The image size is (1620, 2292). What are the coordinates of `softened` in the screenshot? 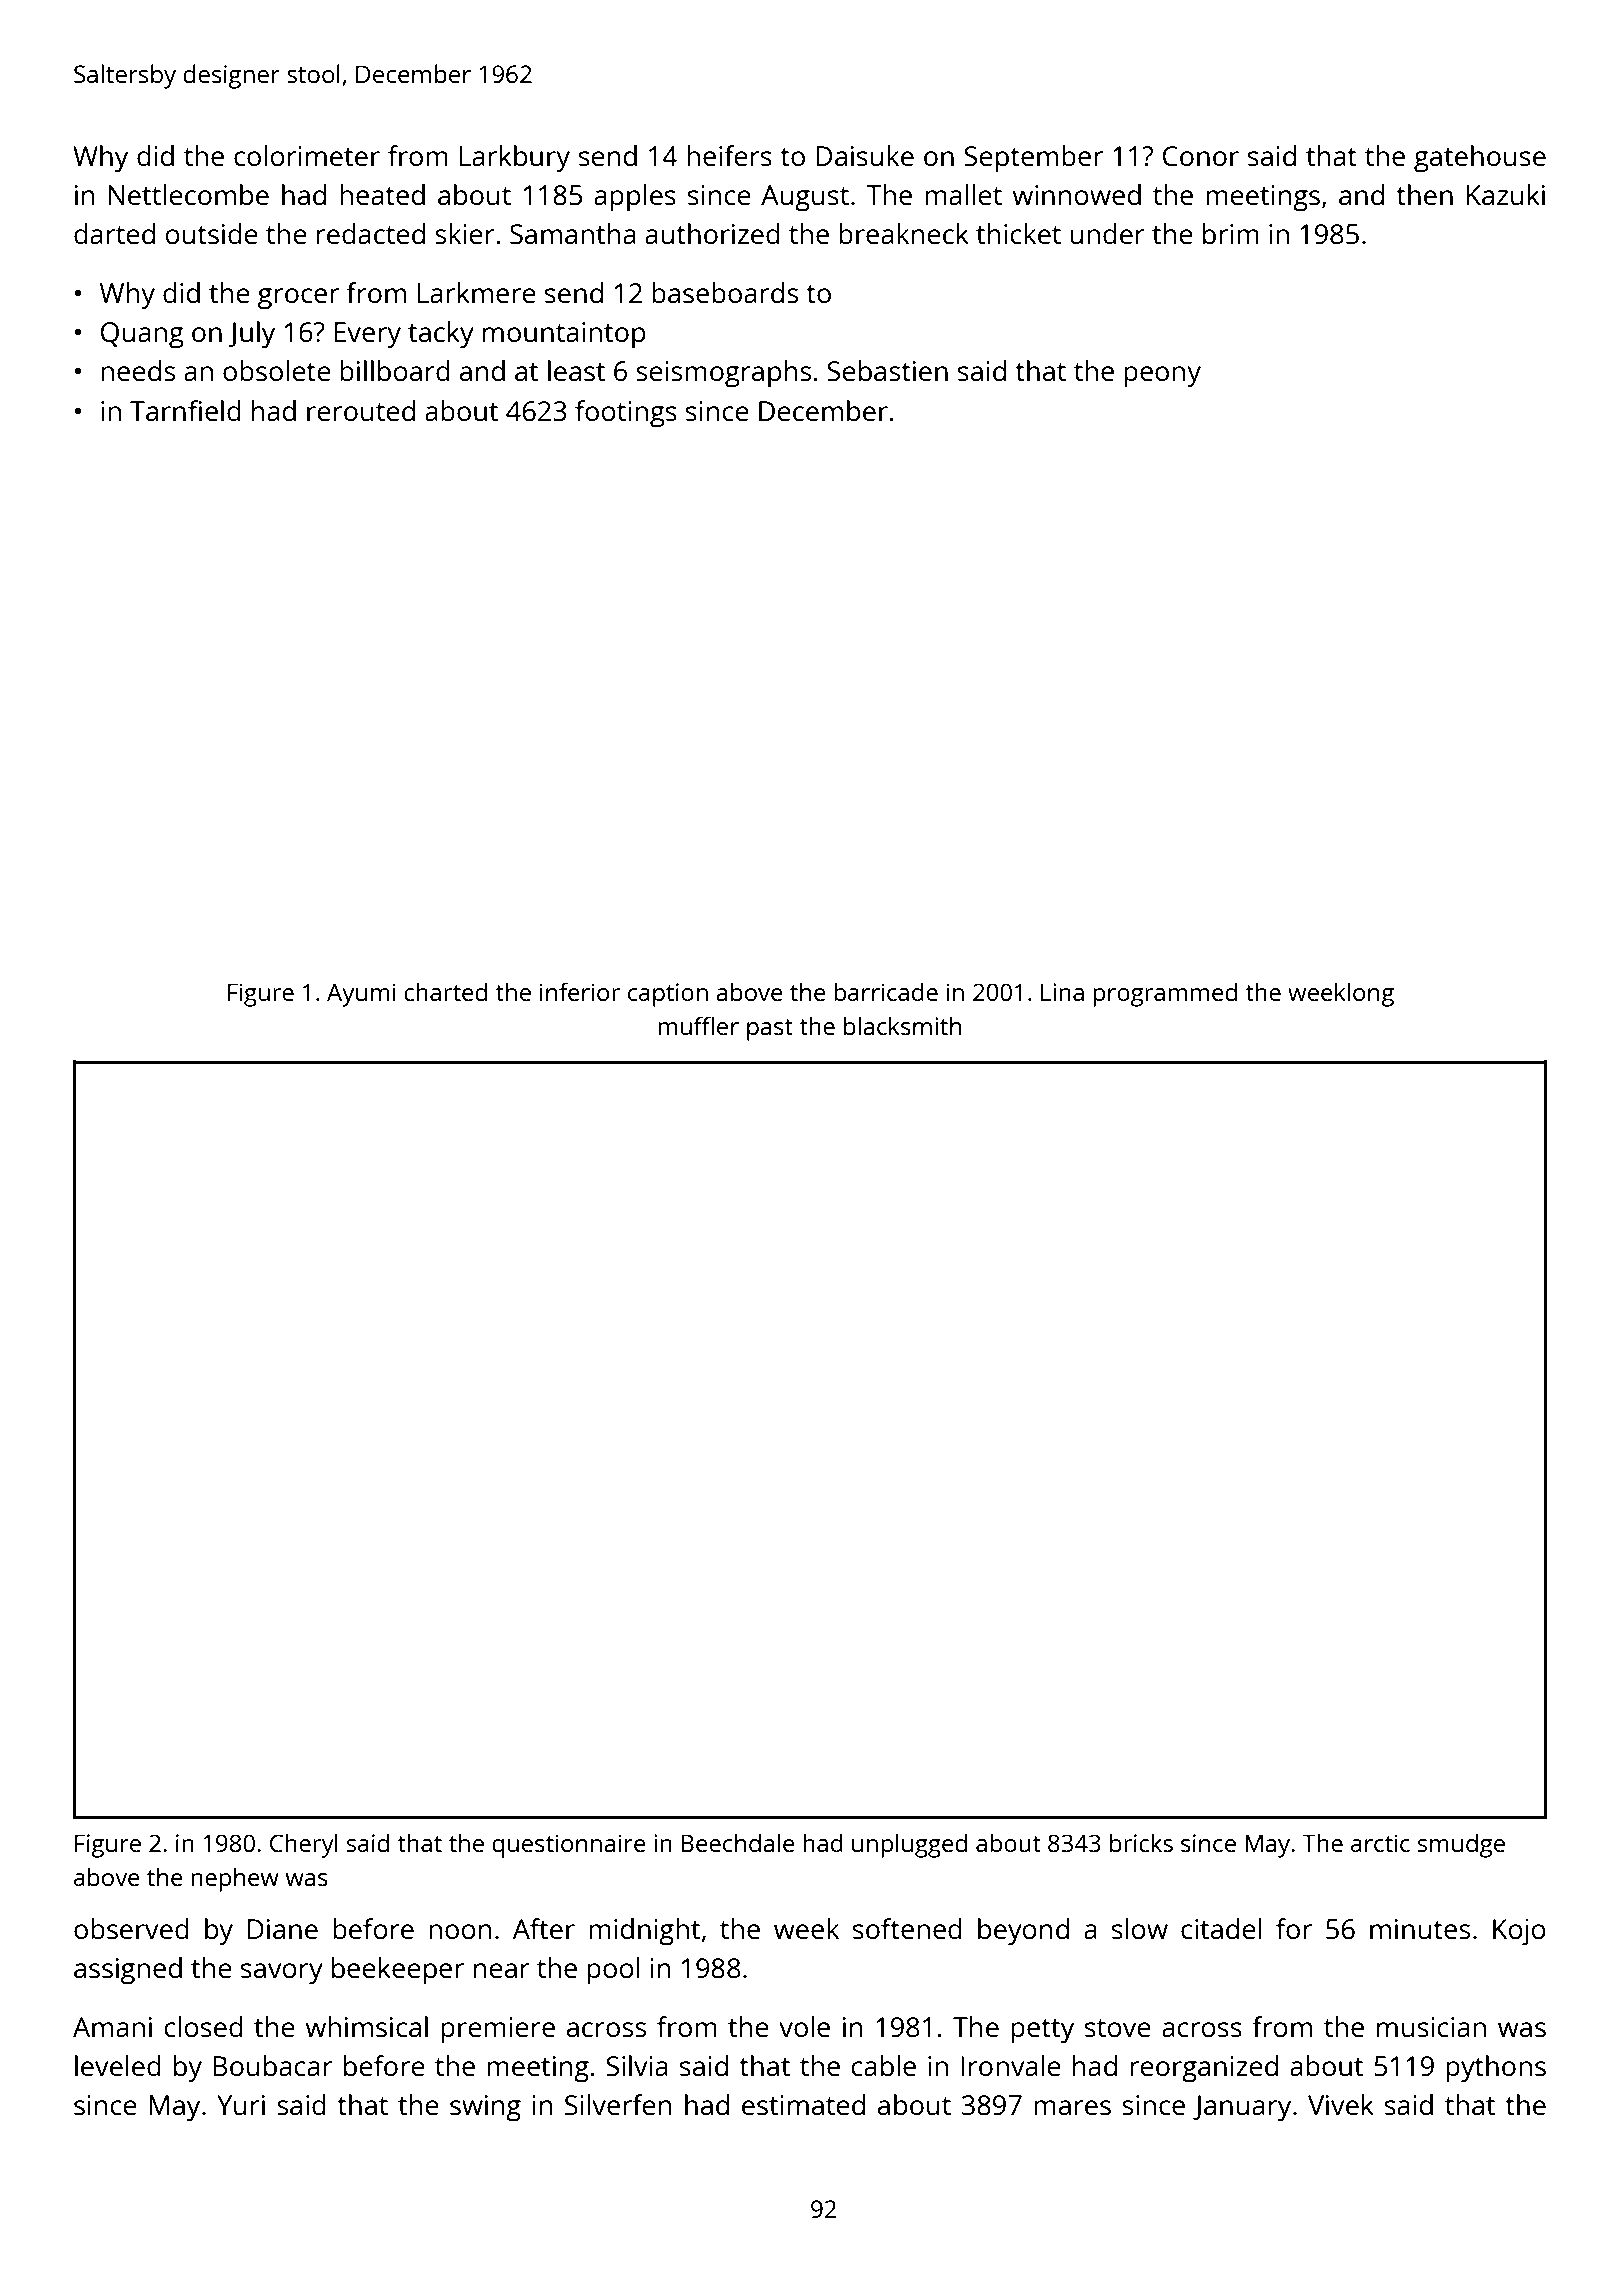 It's located at (907, 1928).
